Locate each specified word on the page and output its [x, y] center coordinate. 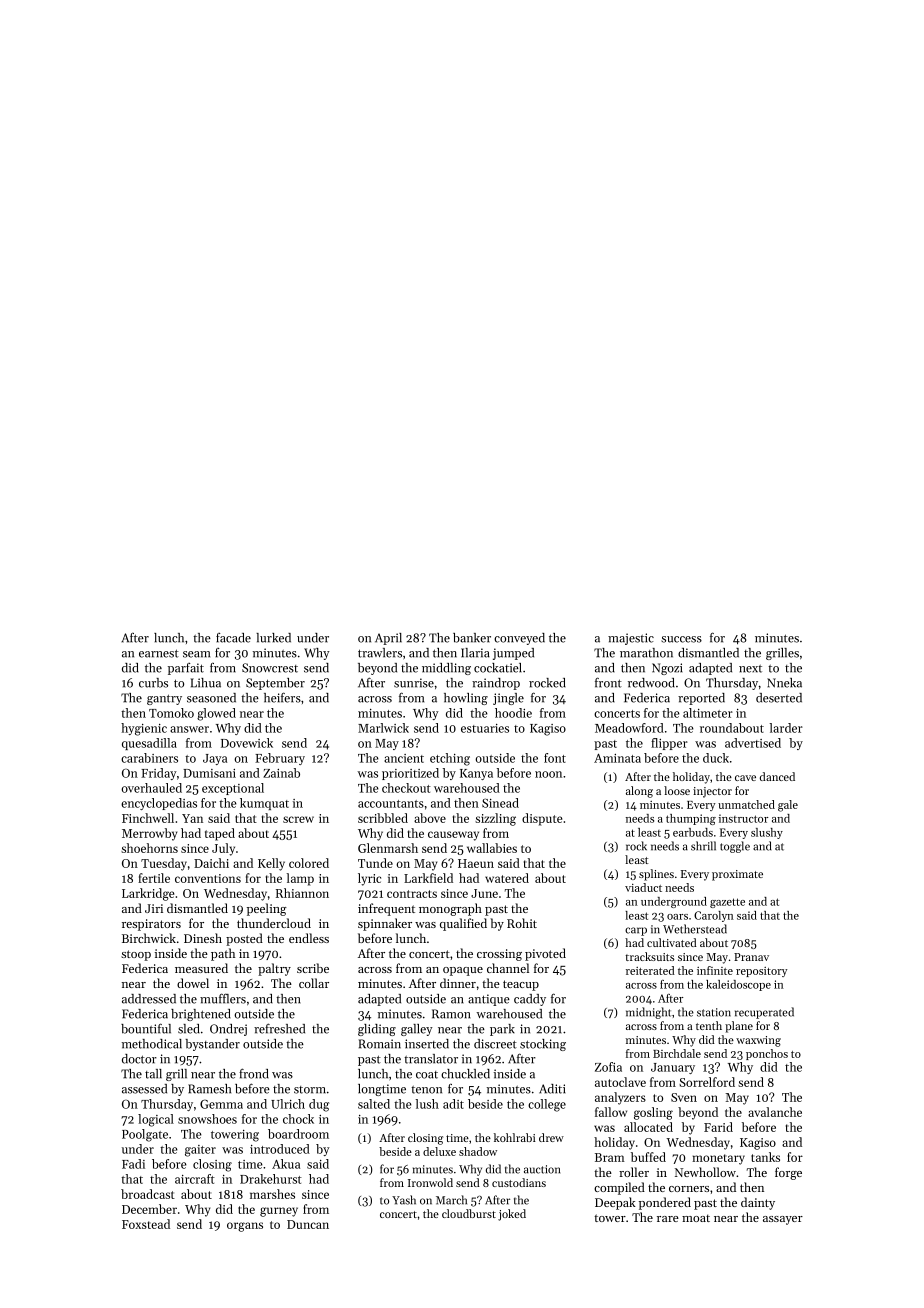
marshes [272, 1194]
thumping [691, 819]
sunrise [414, 683]
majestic [631, 639]
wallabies [492, 848]
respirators [151, 925]
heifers [282, 697]
